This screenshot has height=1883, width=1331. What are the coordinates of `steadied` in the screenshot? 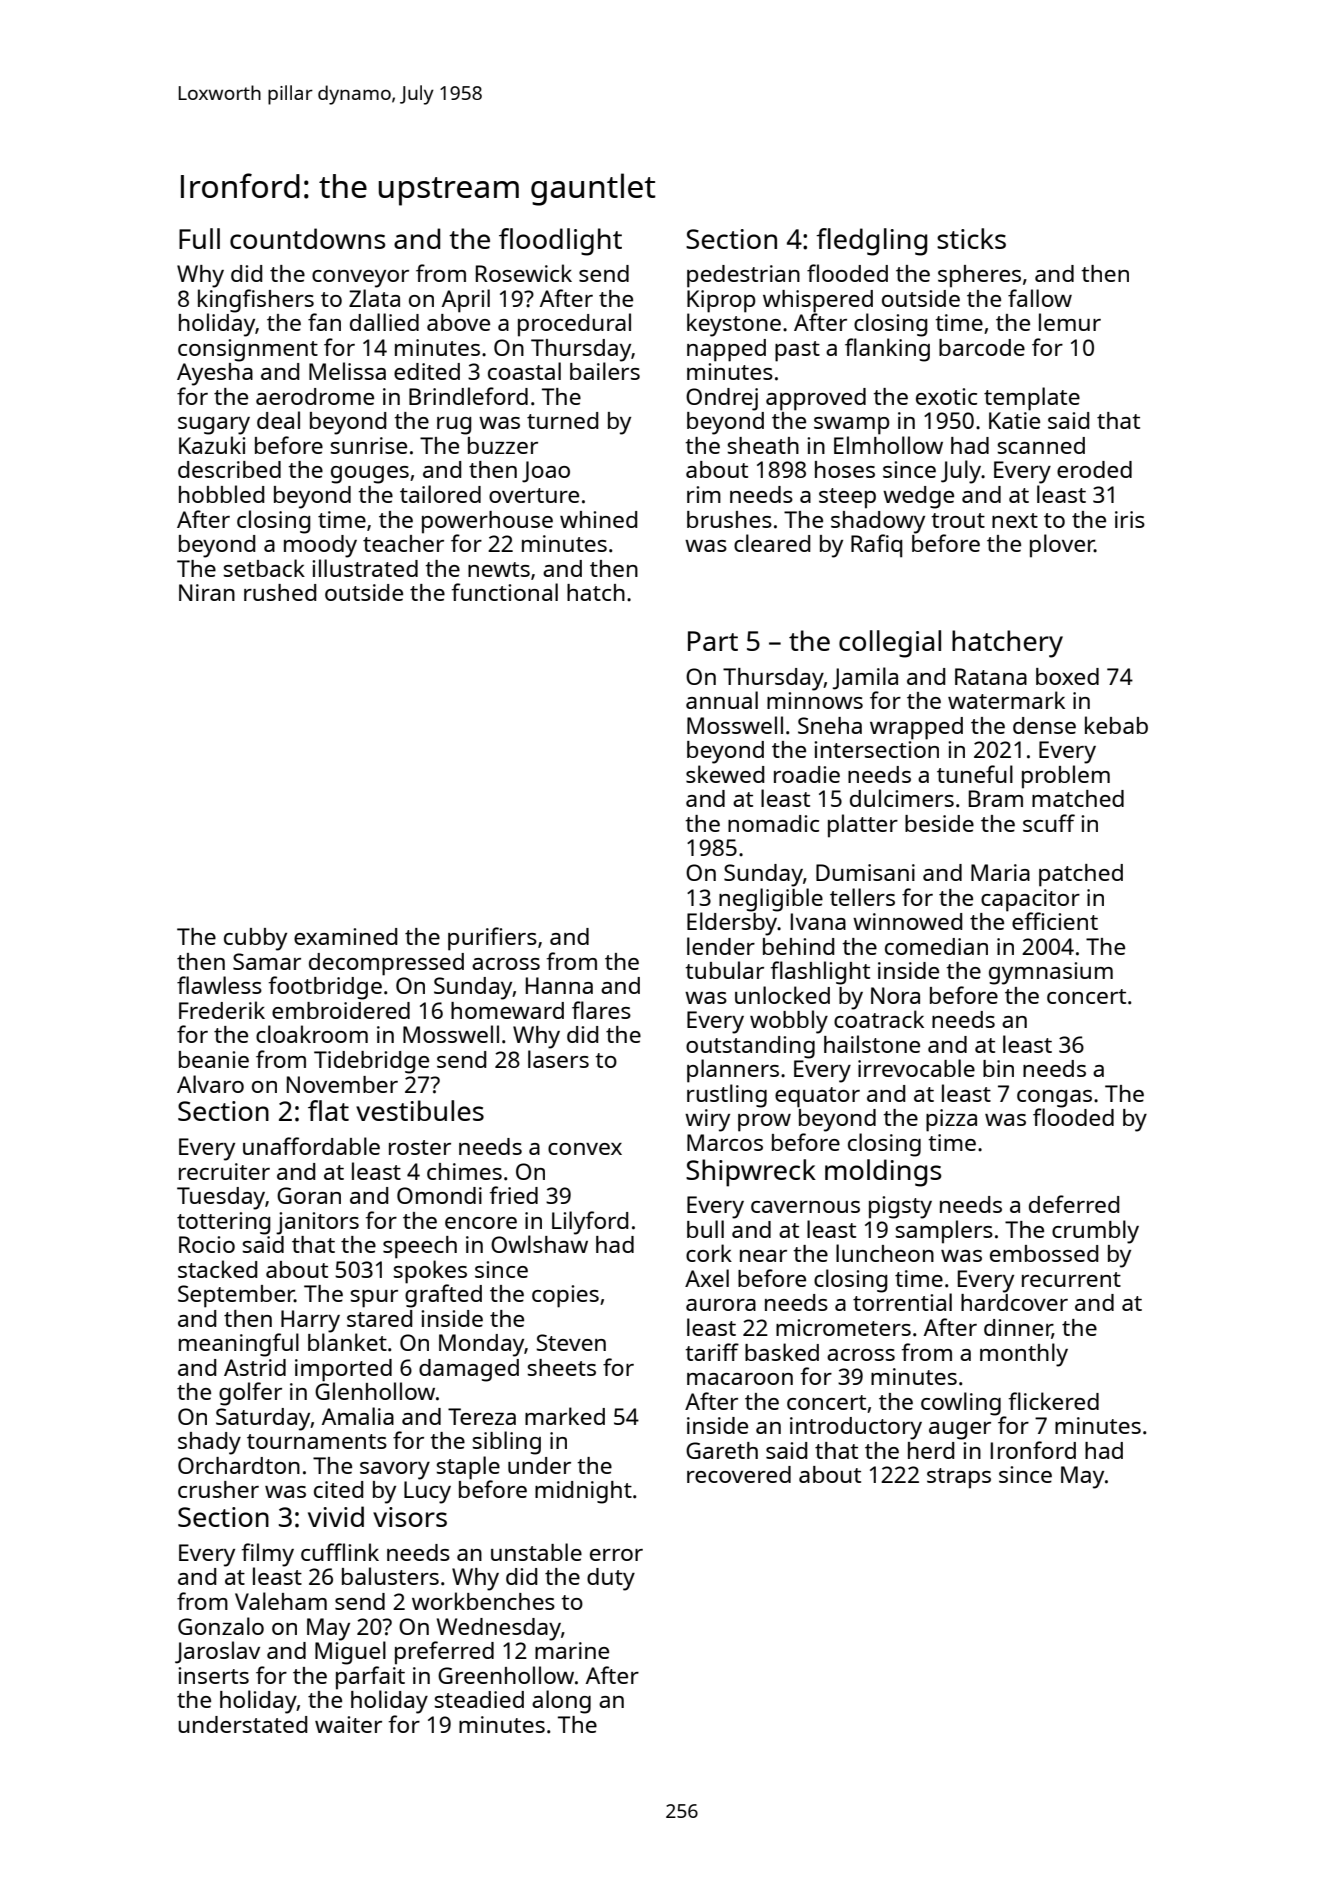 It's located at (479, 1699).
